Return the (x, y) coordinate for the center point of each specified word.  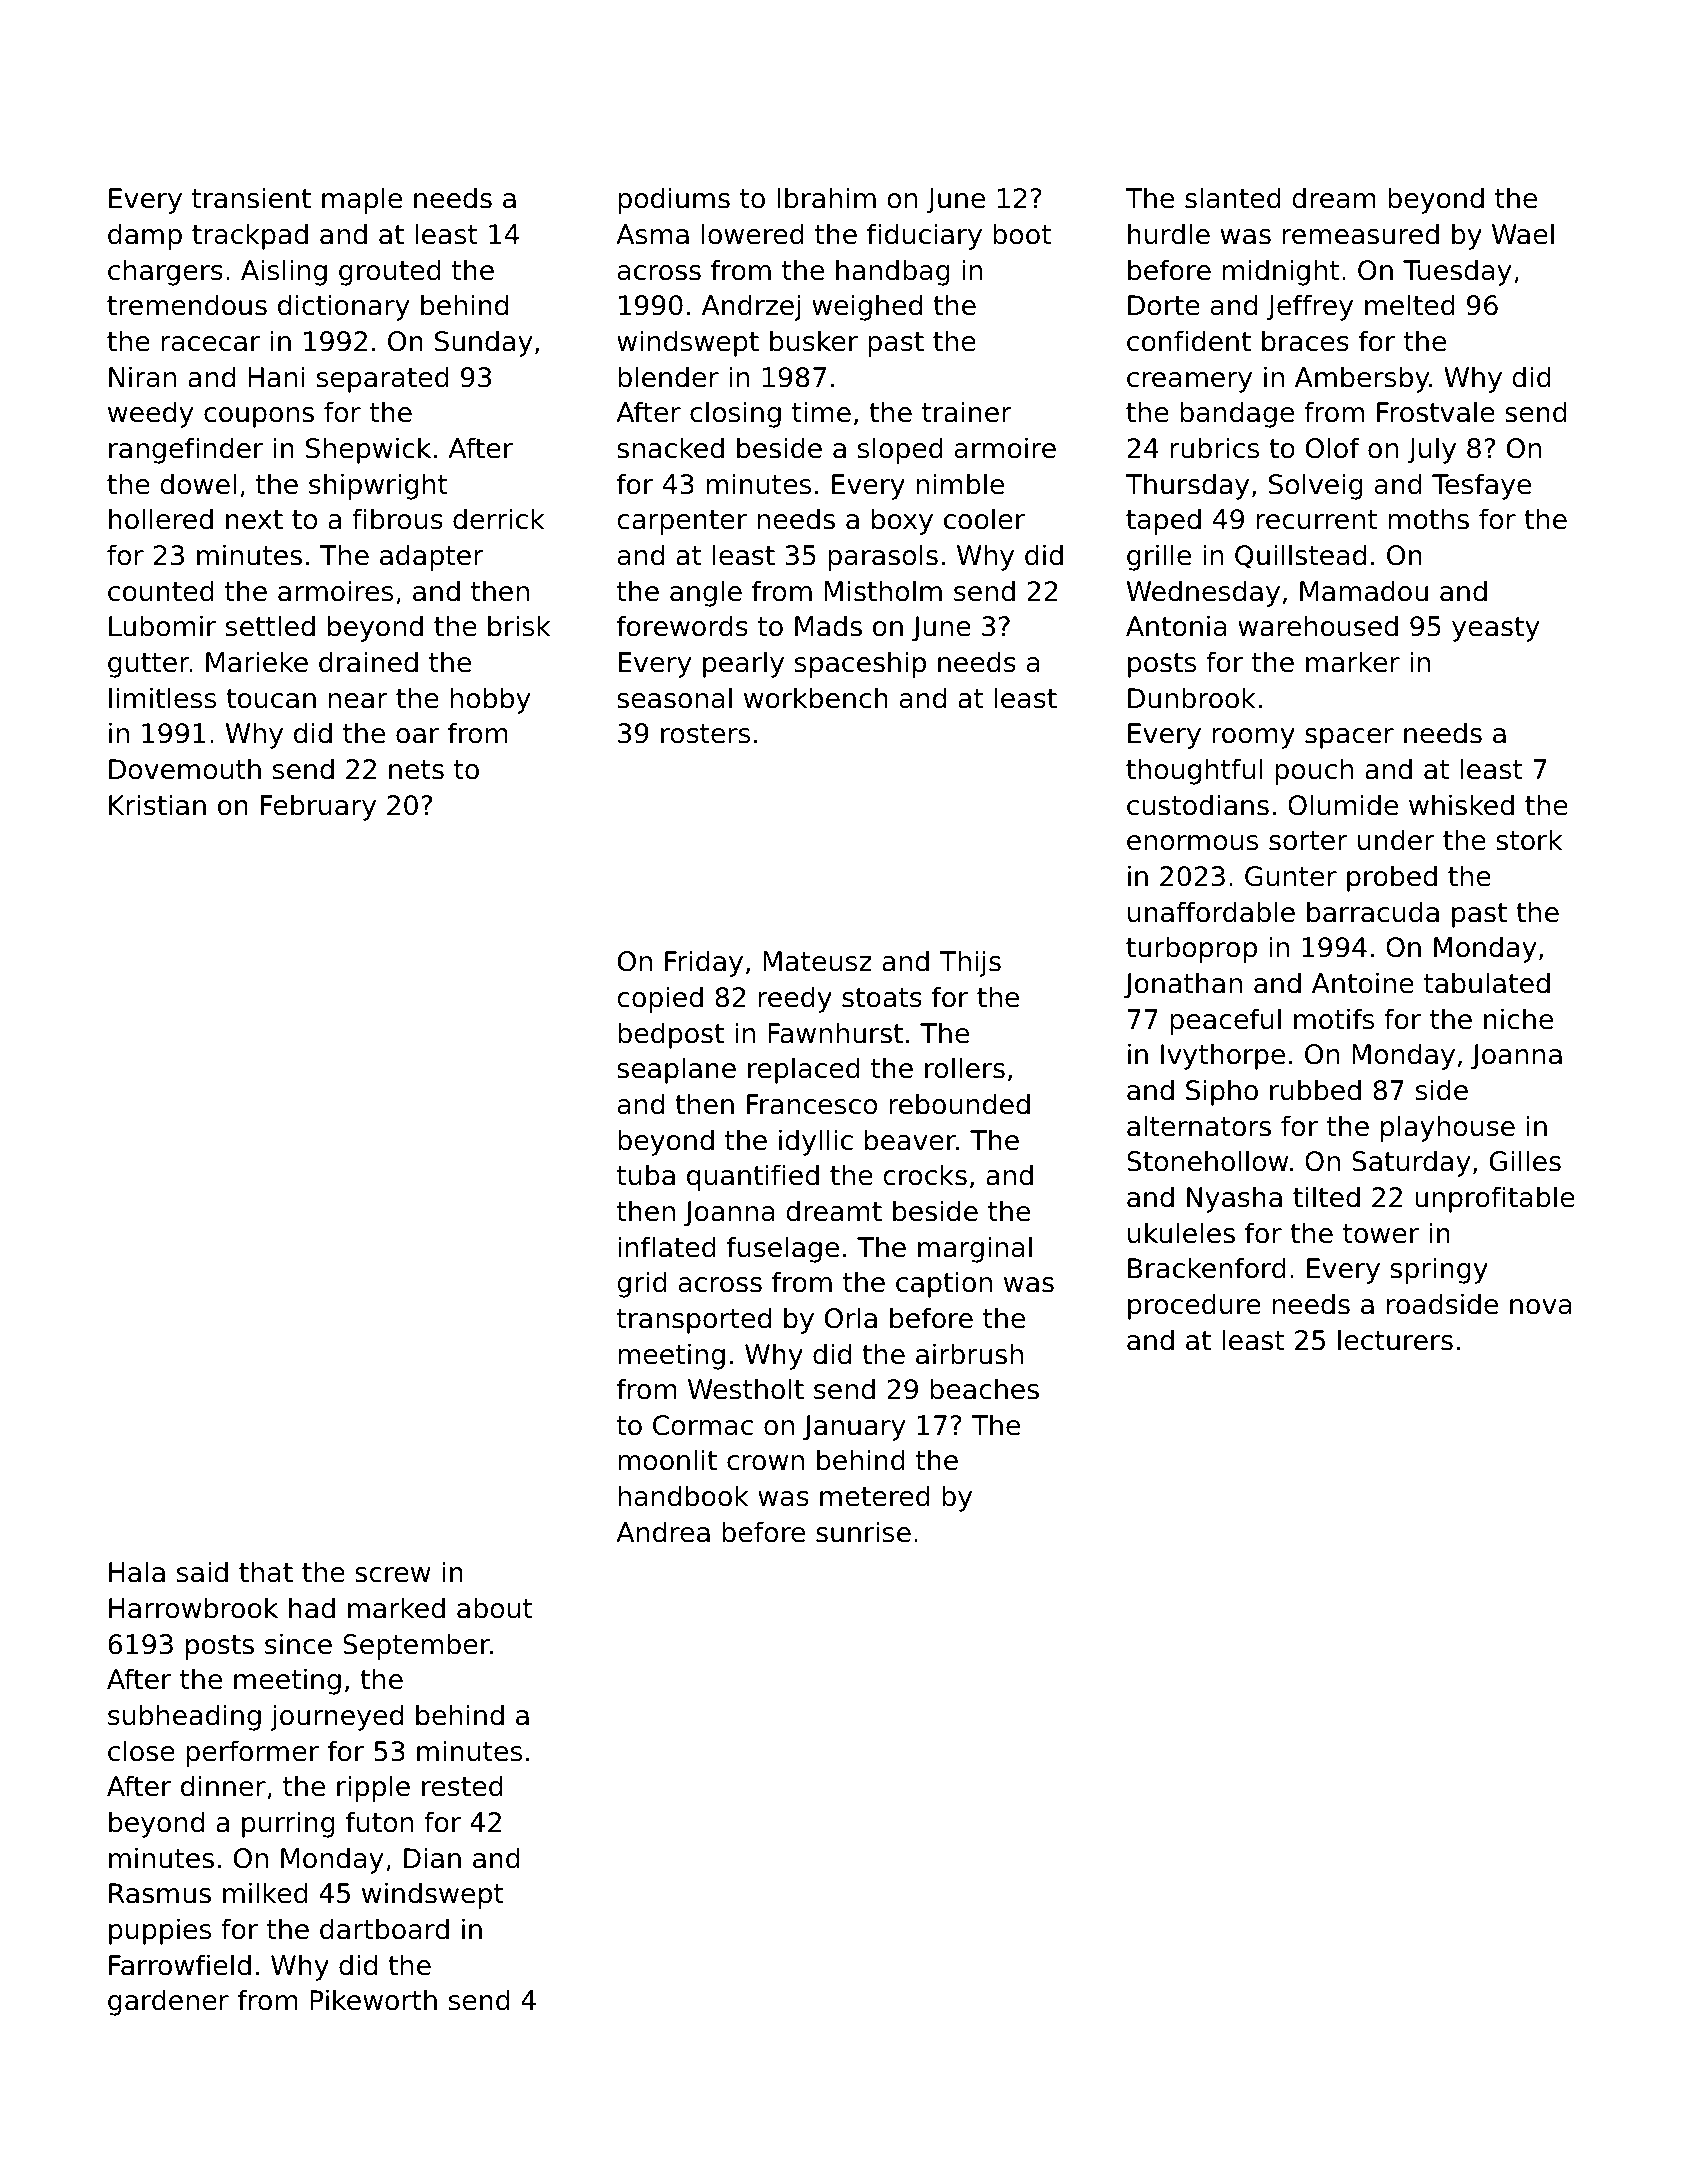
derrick (498, 519)
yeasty (1496, 629)
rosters (705, 734)
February (318, 807)
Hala (137, 1572)
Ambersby (1362, 379)
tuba (646, 1175)
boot (1022, 234)
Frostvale (1436, 412)
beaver (910, 1140)
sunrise (863, 1532)
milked (265, 1893)
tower (1381, 1234)
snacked (670, 448)
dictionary (344, 307)
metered (875, 1496)
